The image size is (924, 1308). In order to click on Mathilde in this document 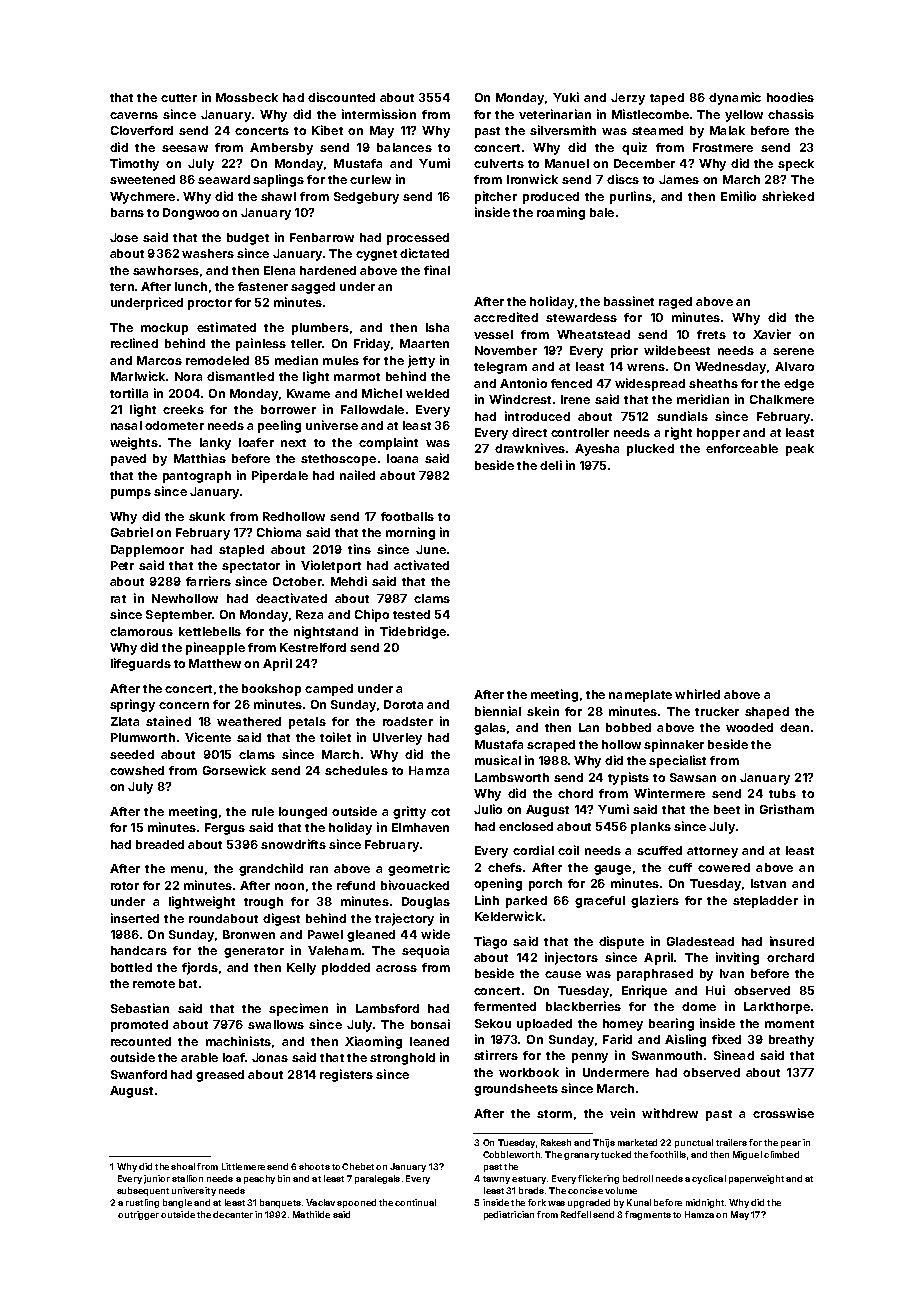, I will do `click(311, 1214)`.
